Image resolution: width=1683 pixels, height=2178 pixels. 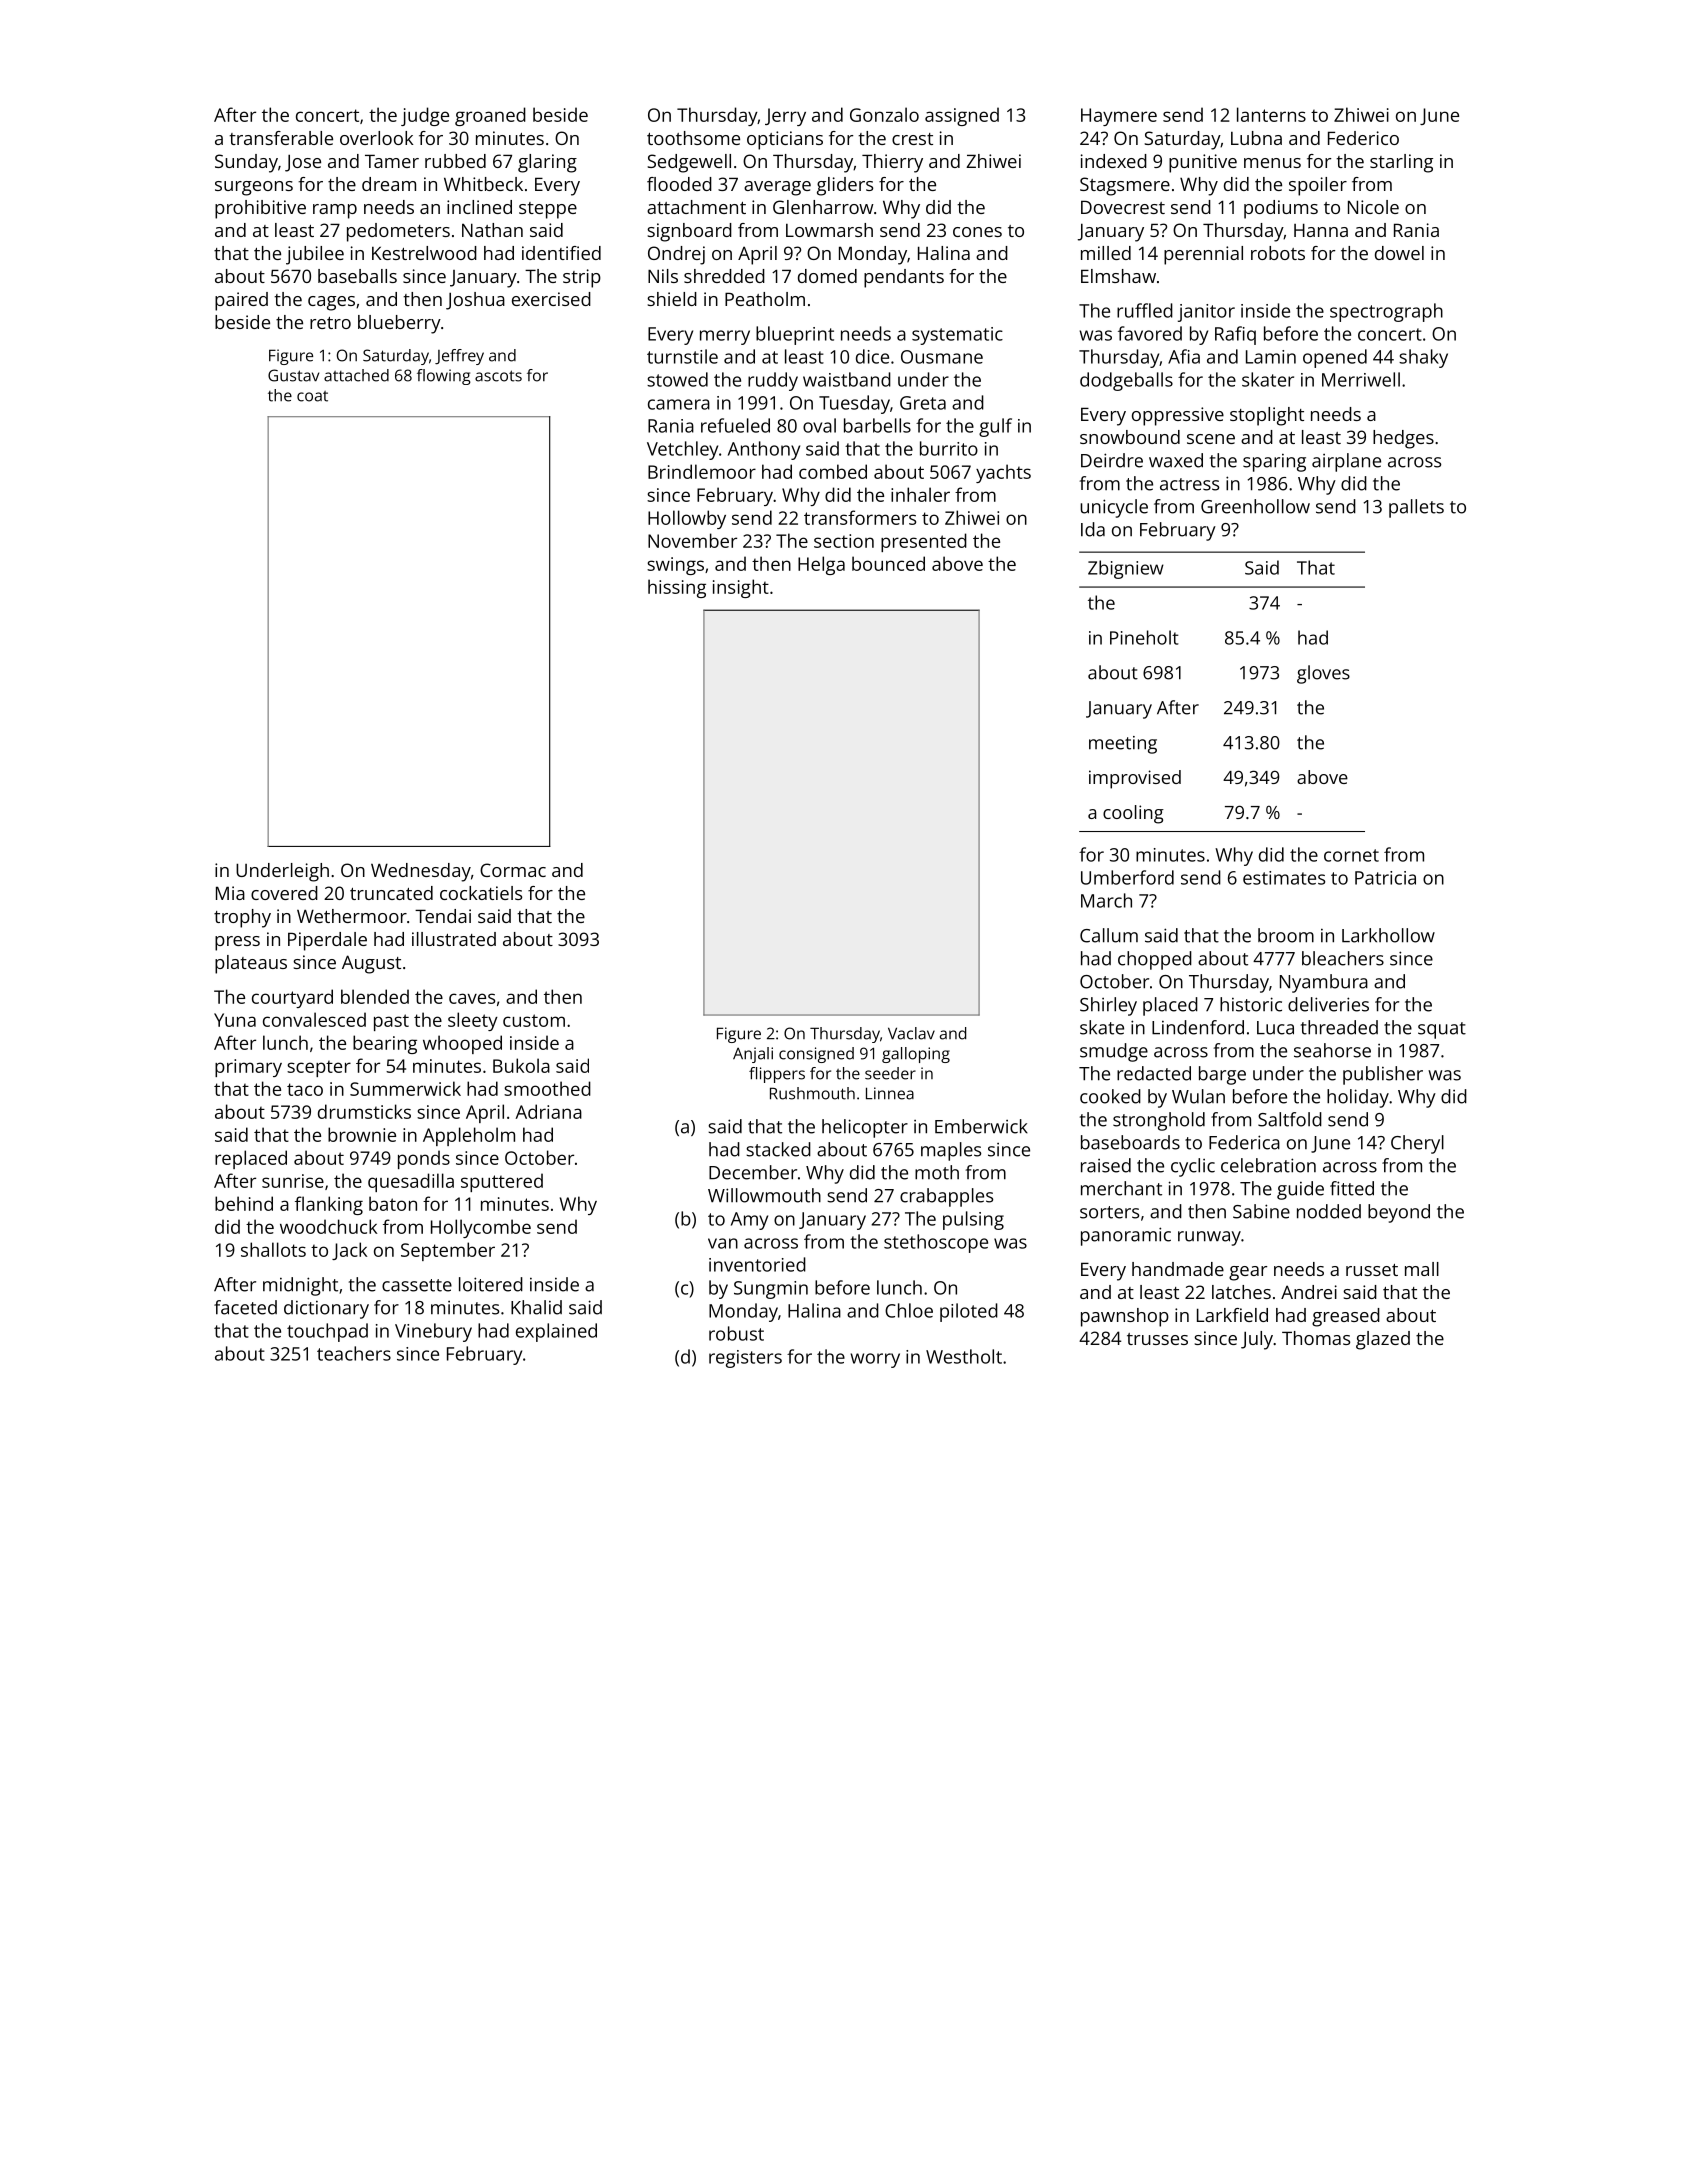 I want to click on Mia, so click(x=230, y=893).
